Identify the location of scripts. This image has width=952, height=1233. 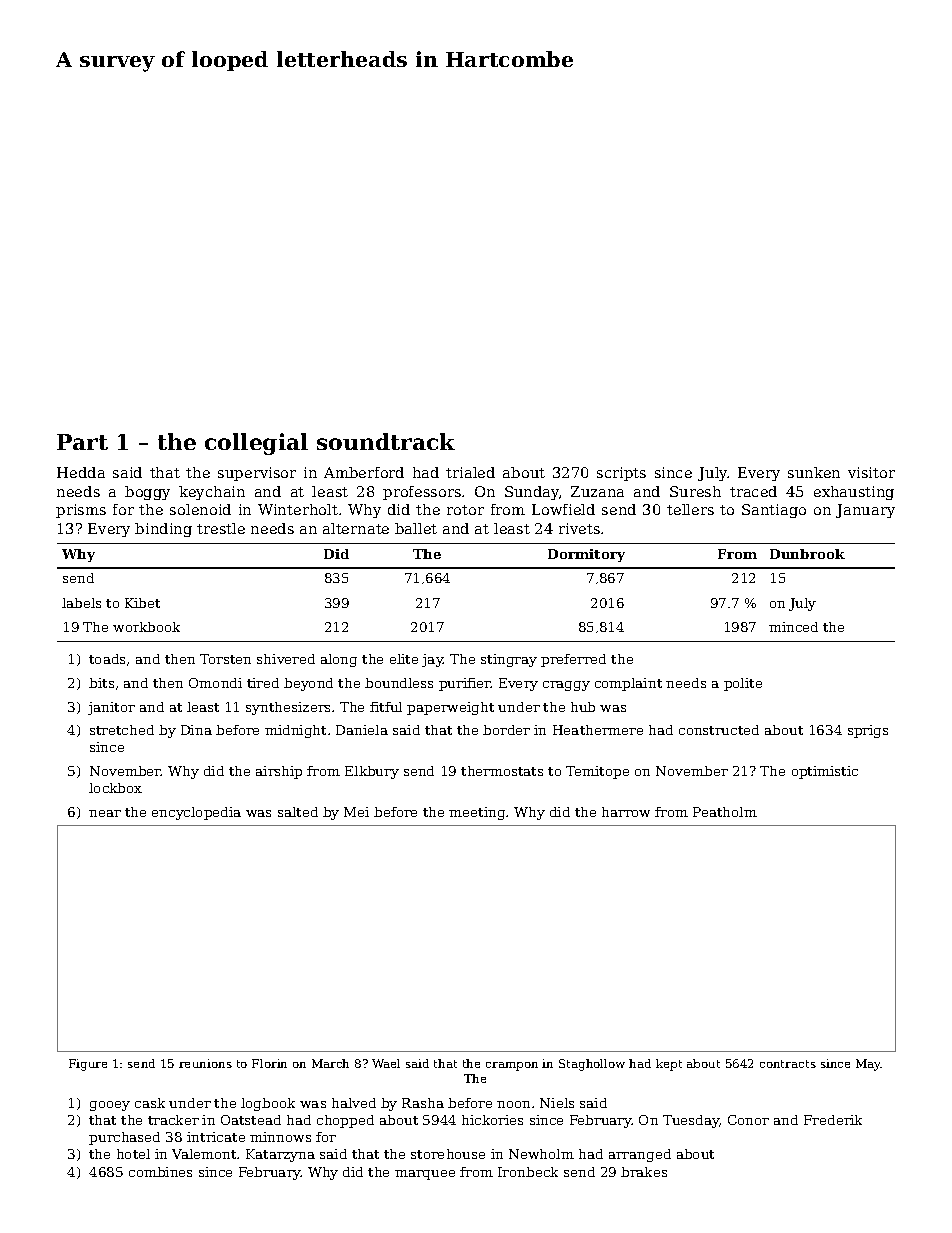
(621, 474).
